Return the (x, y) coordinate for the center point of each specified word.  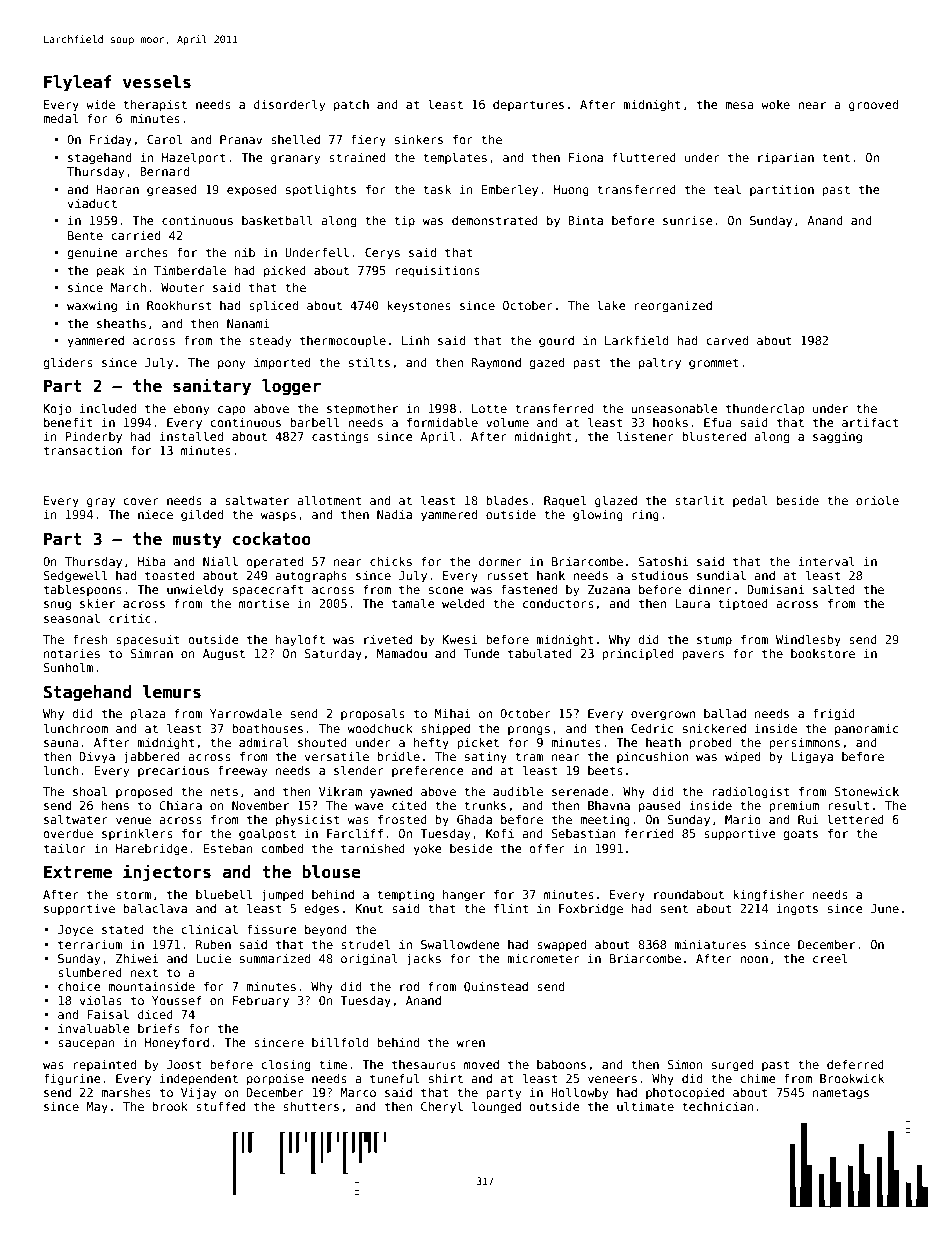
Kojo (57, 410)
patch (351, 106)
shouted (322, 742)
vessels (157, 82)
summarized (275, 958)
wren (471, 1043)
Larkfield (636, 340)
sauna (61, 743)
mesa (739, 105)
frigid (834, 714)
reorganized (673, 307)
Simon (685, 1064)
